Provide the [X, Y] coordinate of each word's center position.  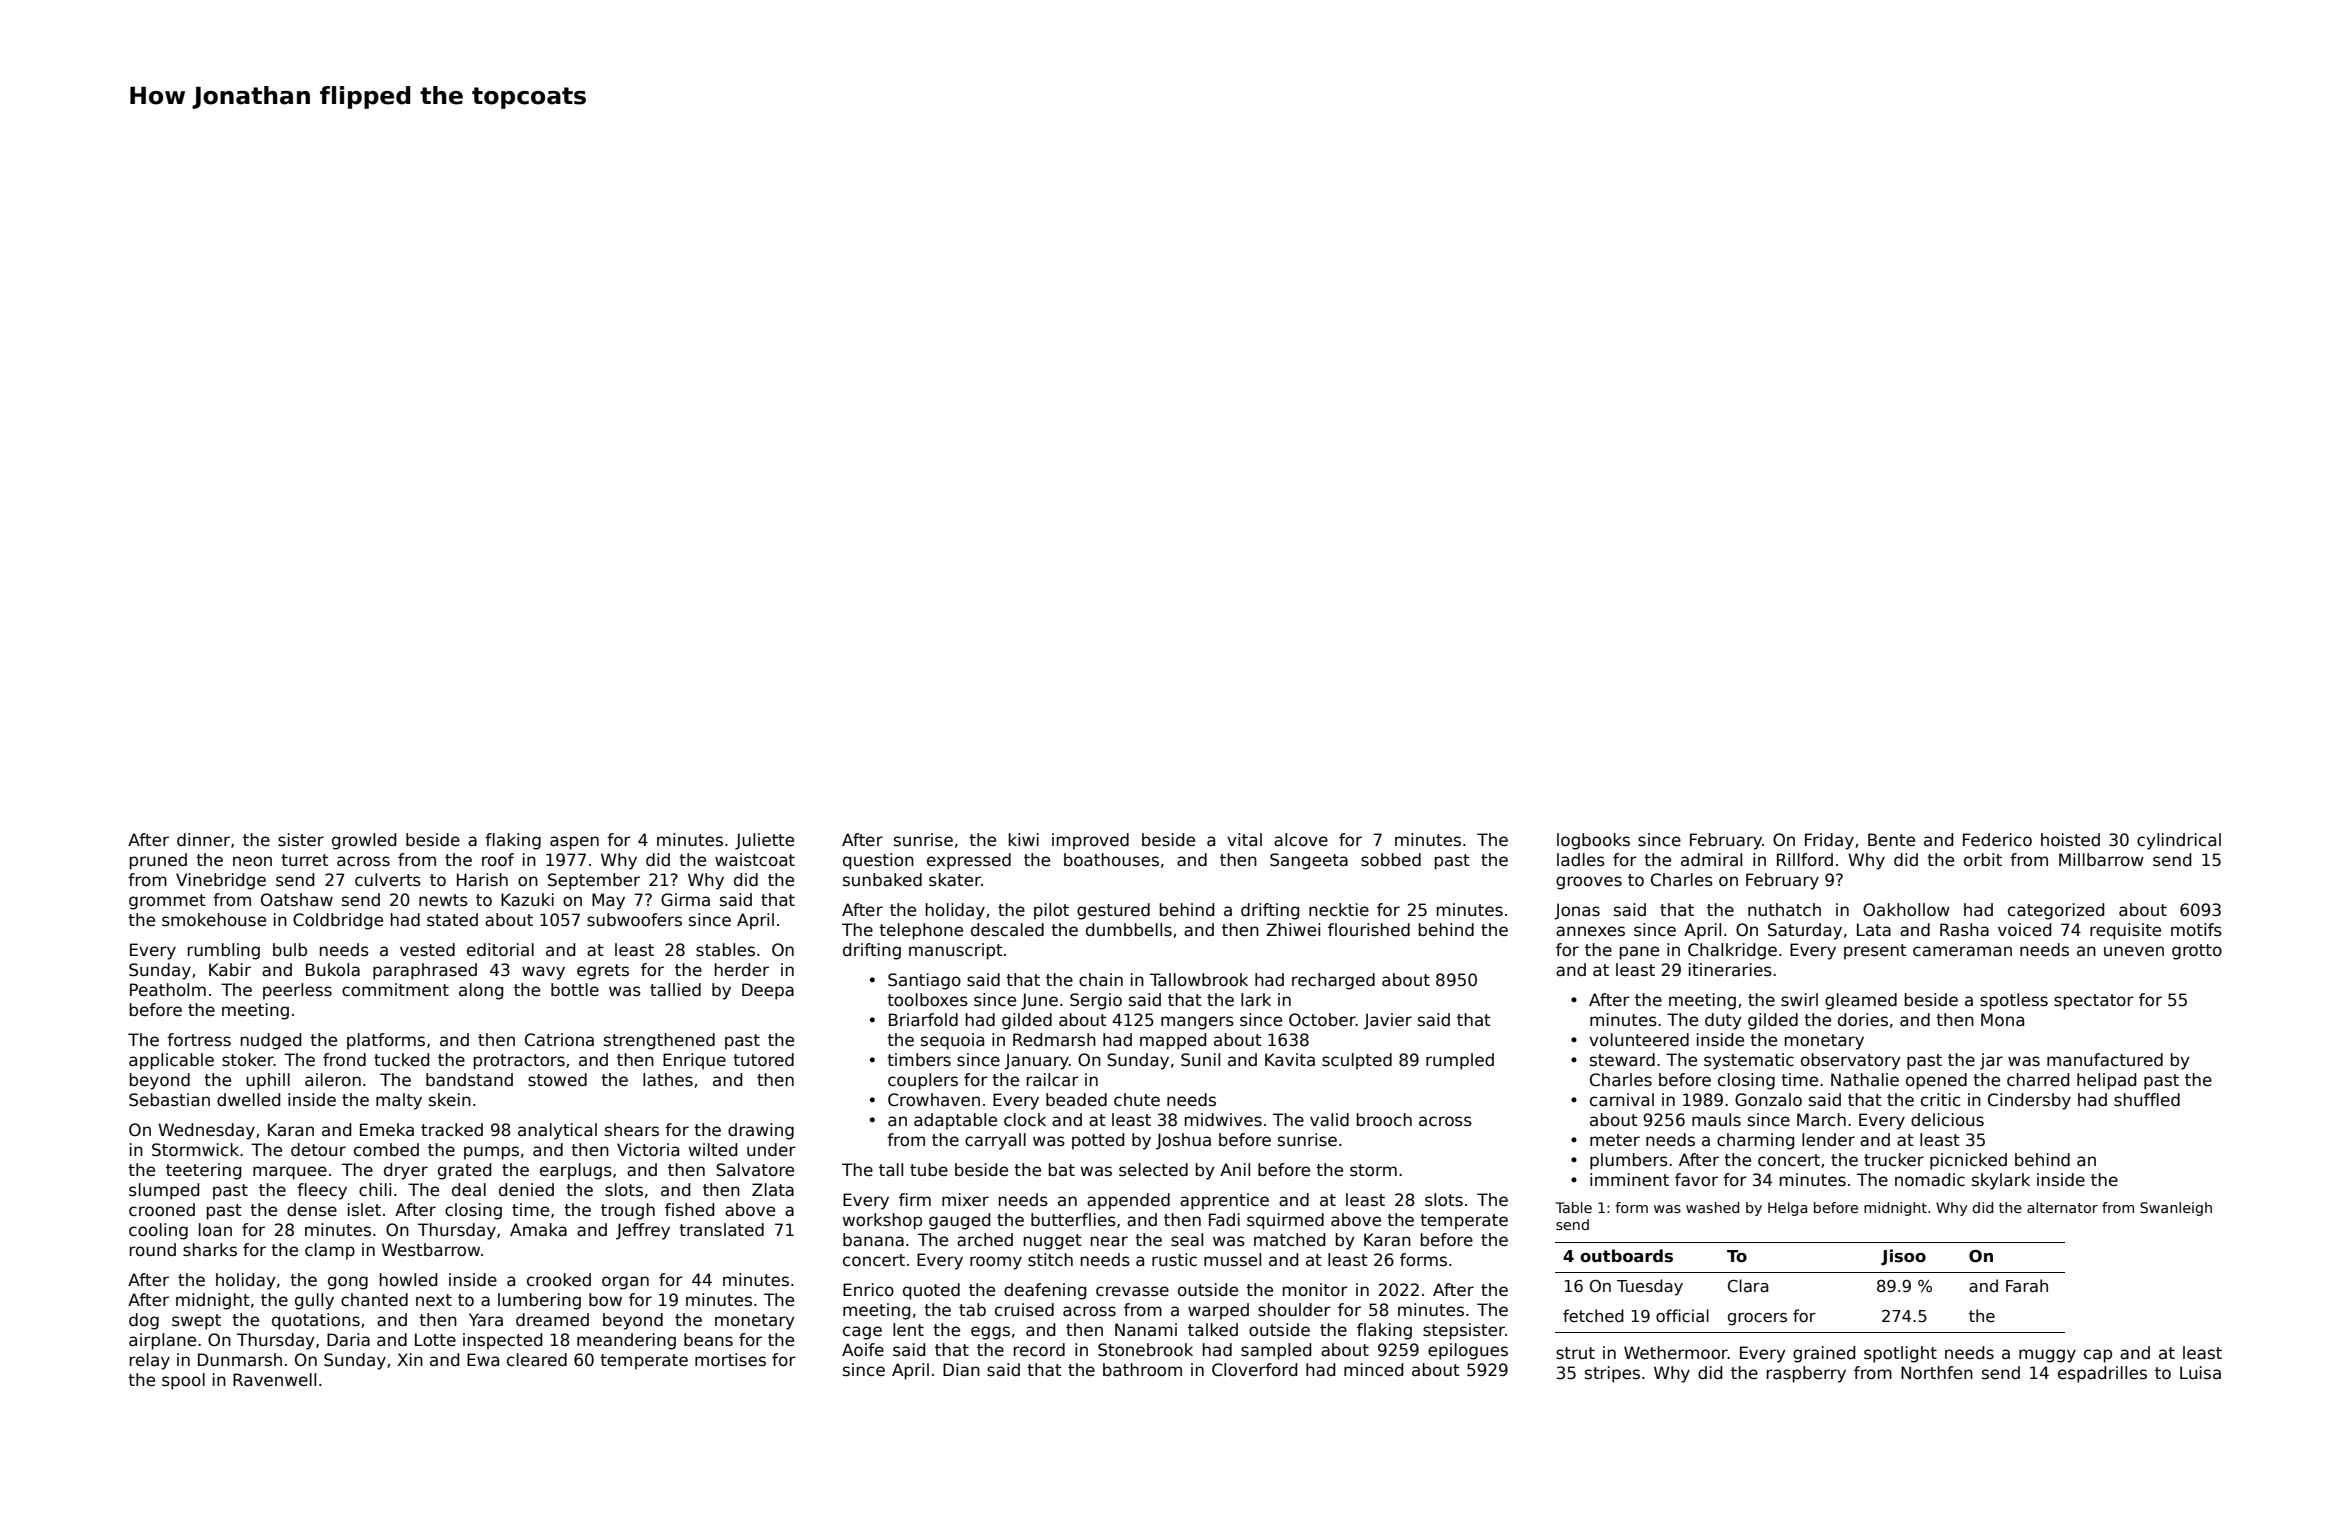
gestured [1113, 911]
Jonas [1577, 911]
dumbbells [1129, 930]
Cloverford [1254, 1370]
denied [526, 1190]
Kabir [230, 970]
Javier [1387, 1021]
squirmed [1285, 1221]
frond [344, 1060]
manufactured [2105, 1060]
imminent [1629, 1180]
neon [252, 861]
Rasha [1964, 930]
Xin [410, 1359]
